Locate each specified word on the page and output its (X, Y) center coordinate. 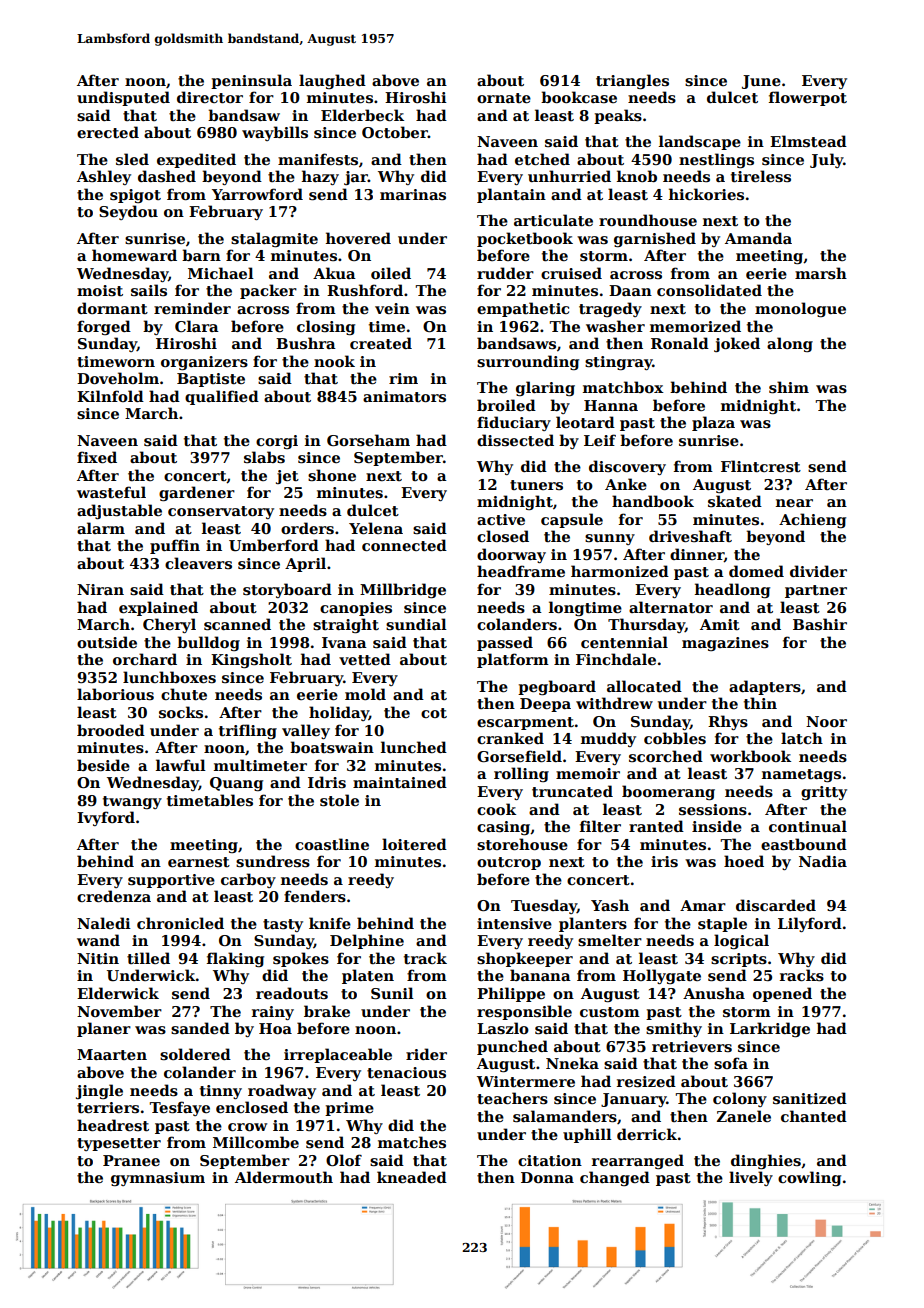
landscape (700, 142)
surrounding (528, 362)
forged (104, 327)
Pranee (131, 1160)
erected (108, 132)
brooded (111, 730)
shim (789, 387)
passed (505, 643)
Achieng (812, 520)
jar (356, 178)
